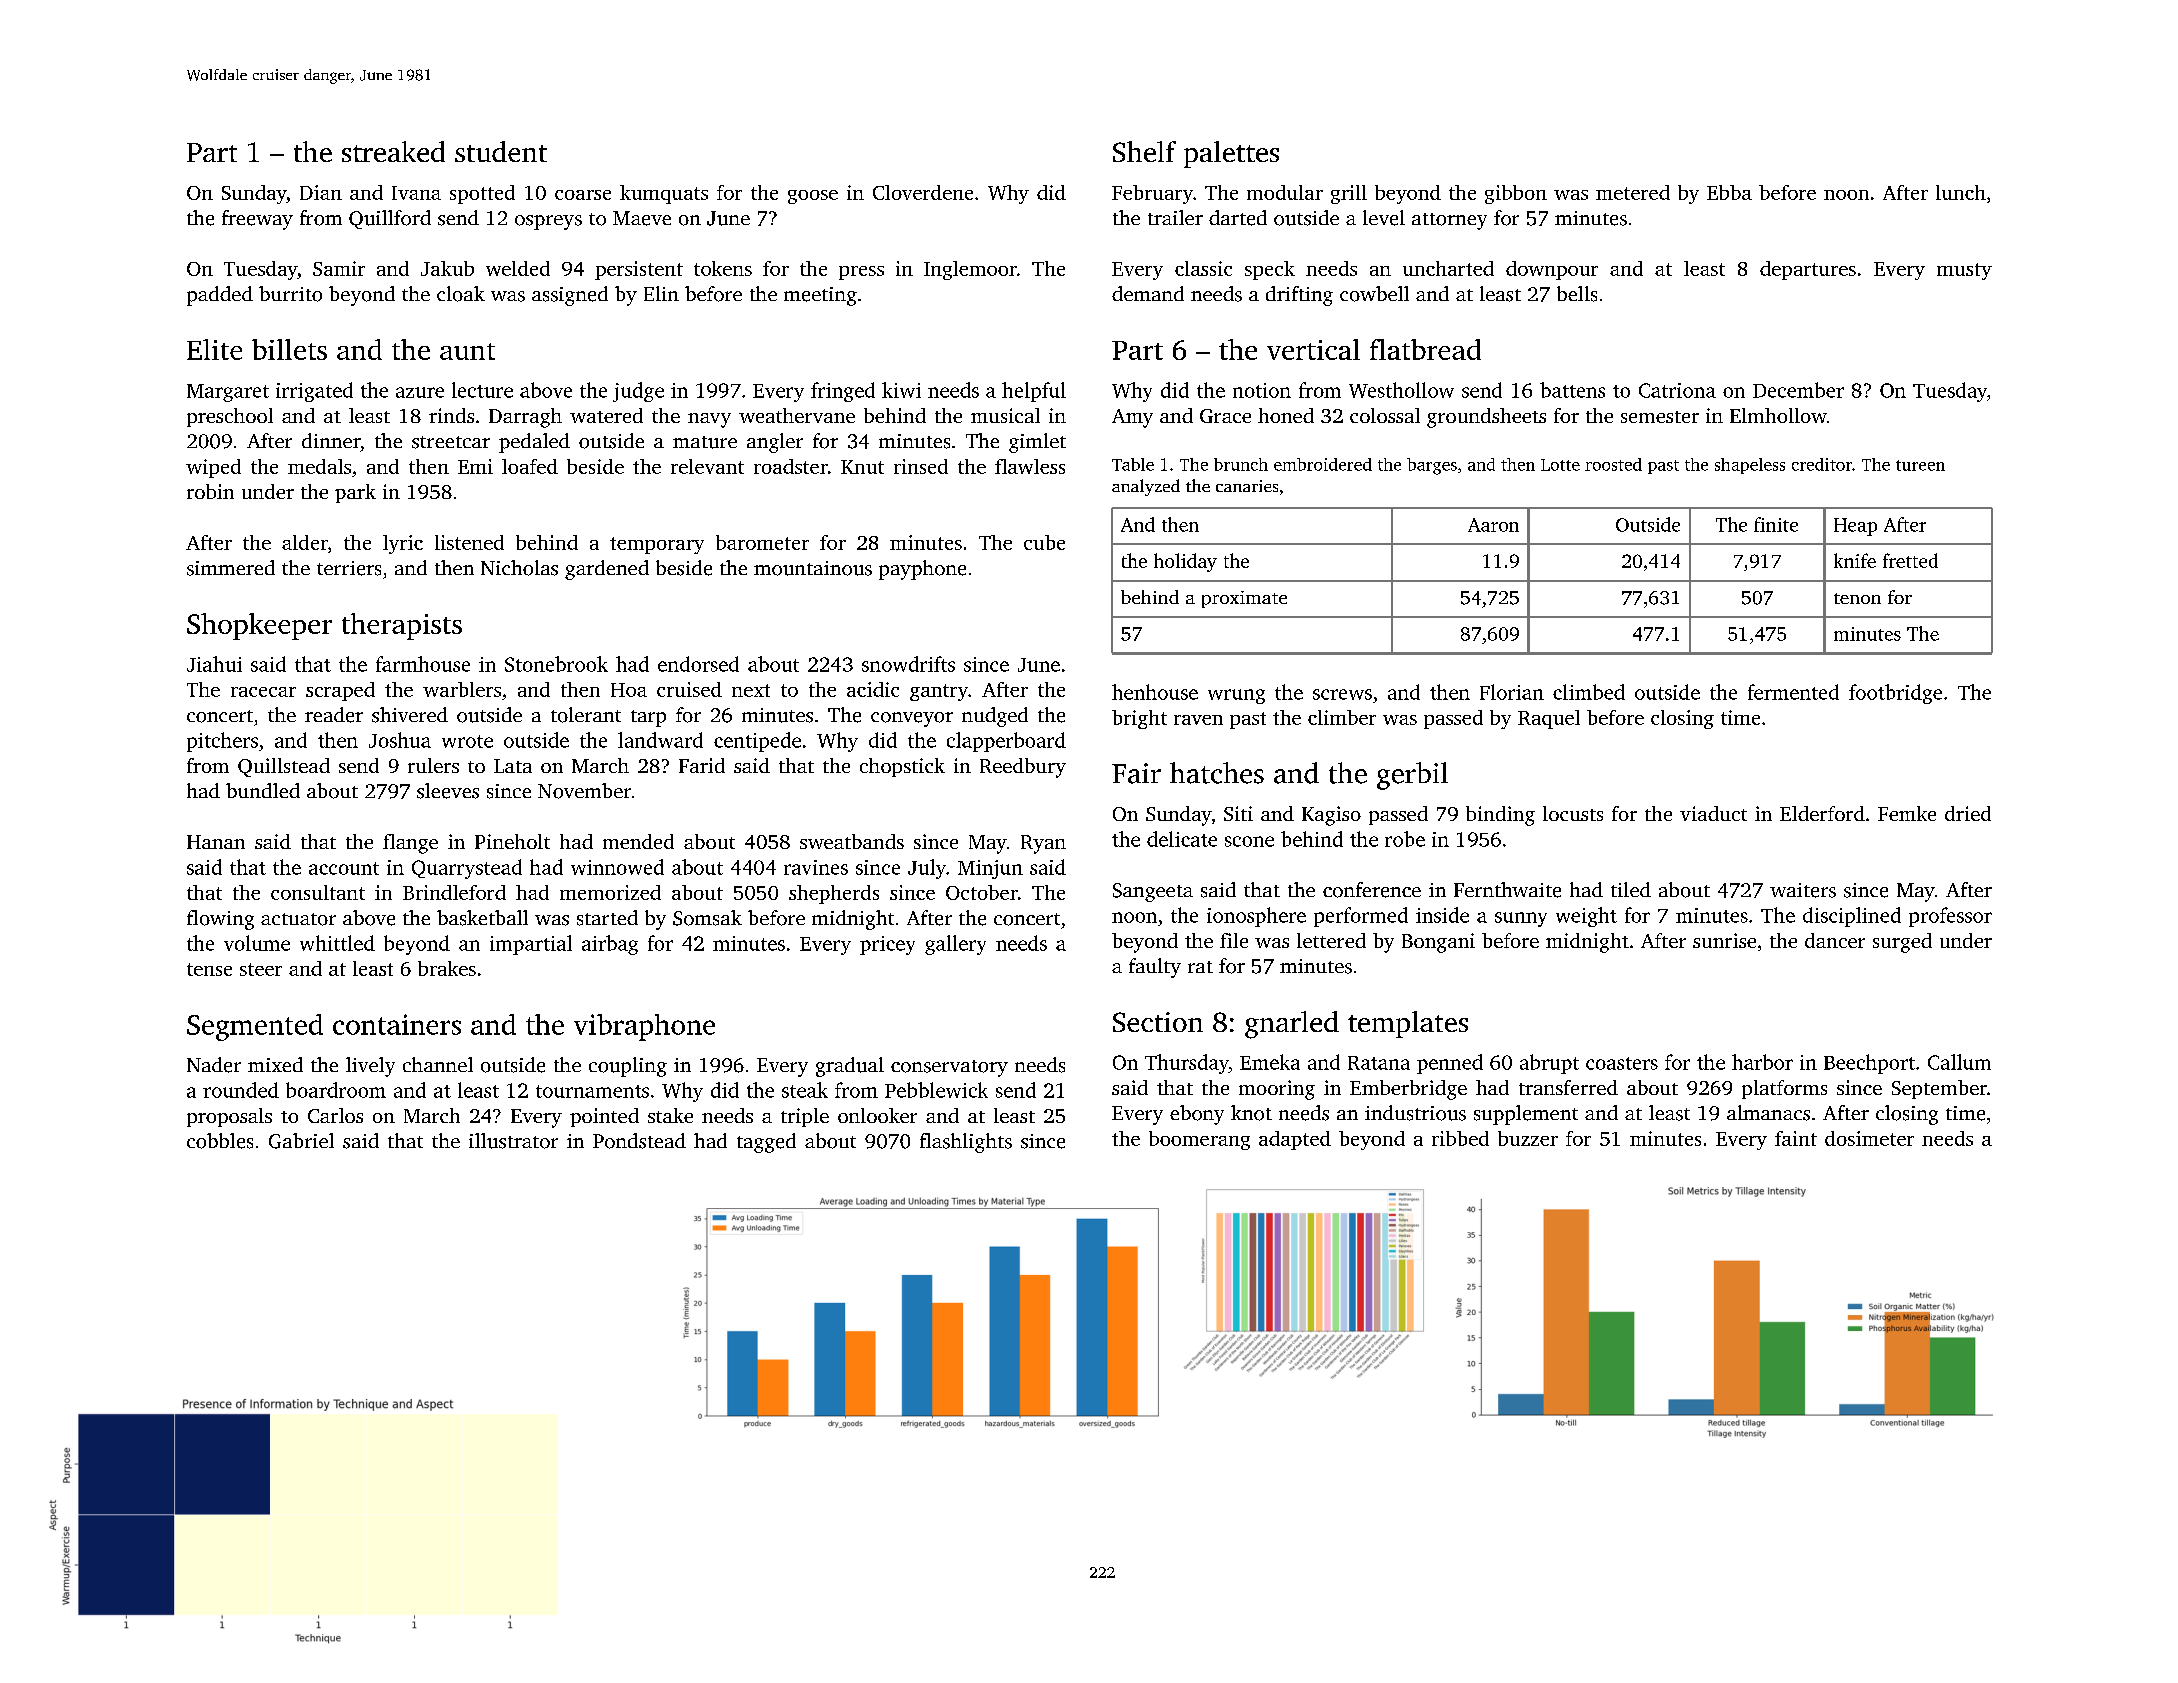 This page has width=2178, height=1683. I want to click on gradual, so click(850, 1067).
